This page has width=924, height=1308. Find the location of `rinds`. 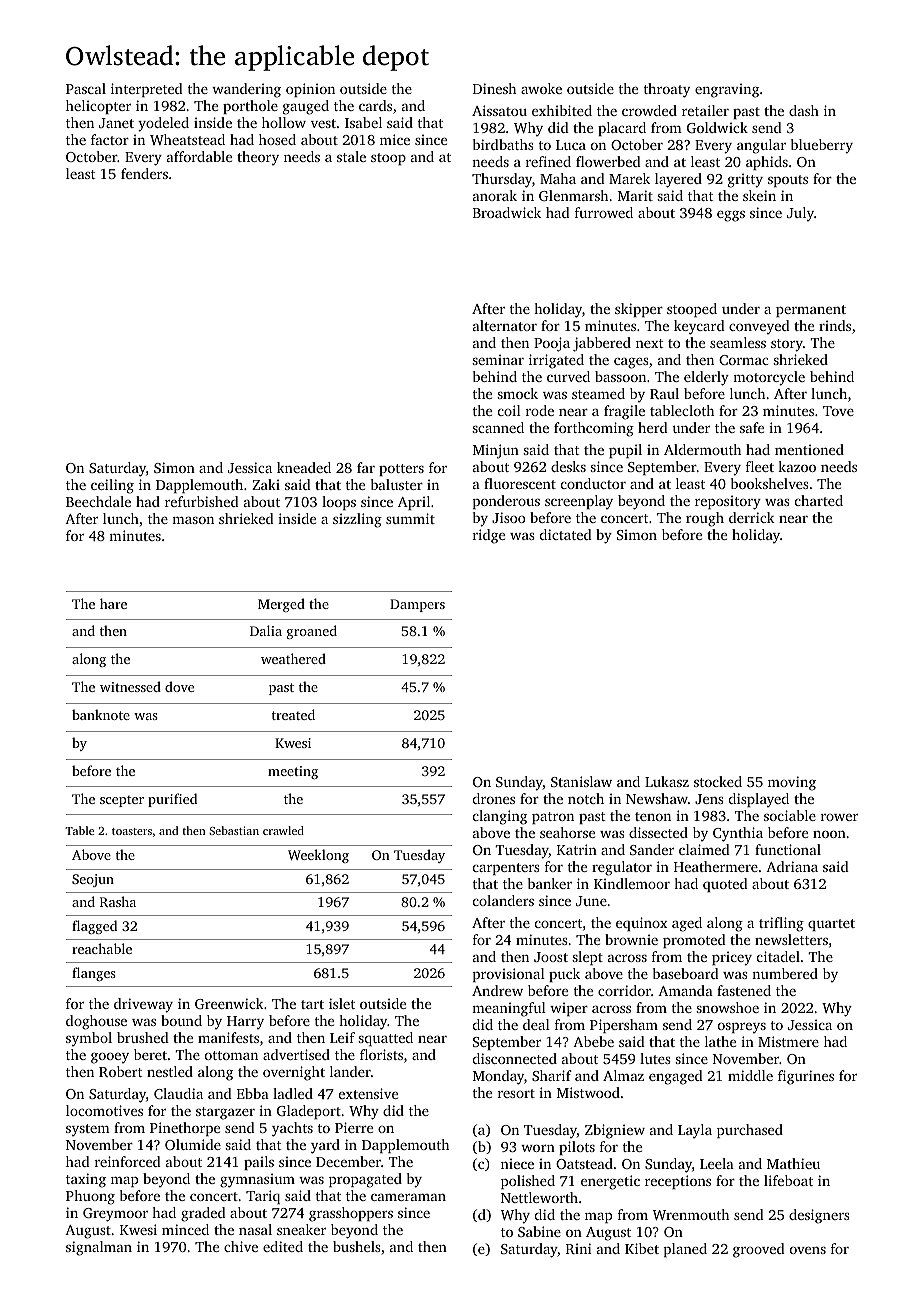

rinds is located at coordinates (835, 325).
